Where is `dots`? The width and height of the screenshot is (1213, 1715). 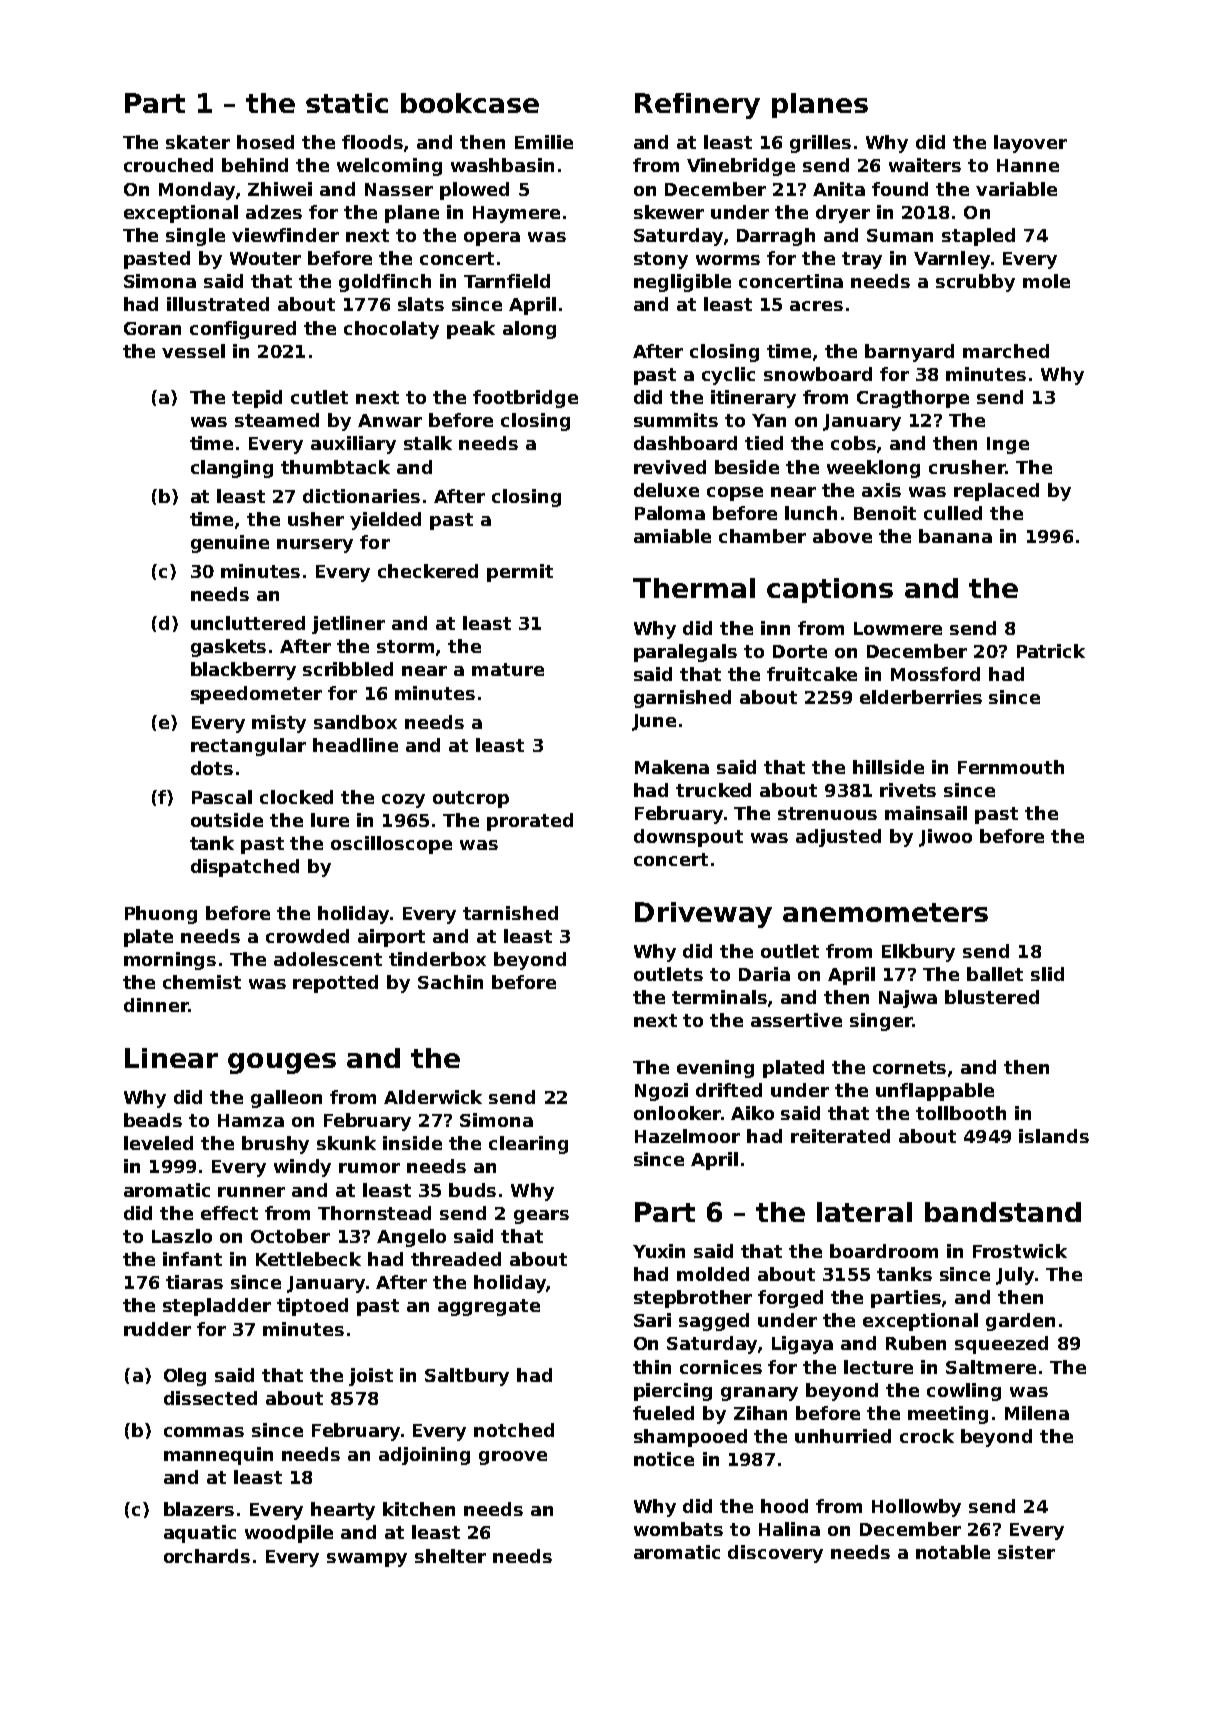
dots is located at coordinates (212, 768).
